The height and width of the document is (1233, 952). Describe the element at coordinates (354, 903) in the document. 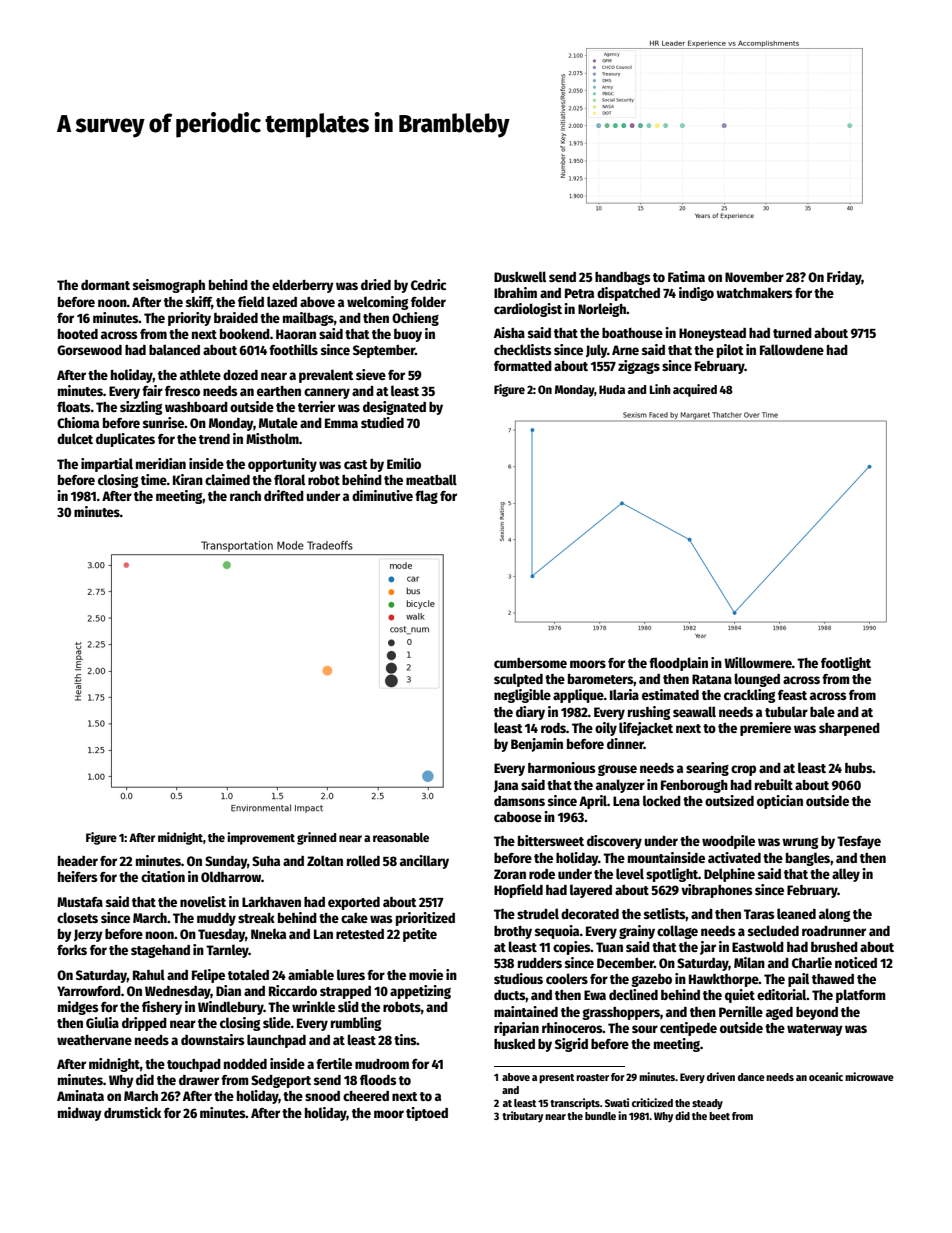

I see `exported` at that location.
